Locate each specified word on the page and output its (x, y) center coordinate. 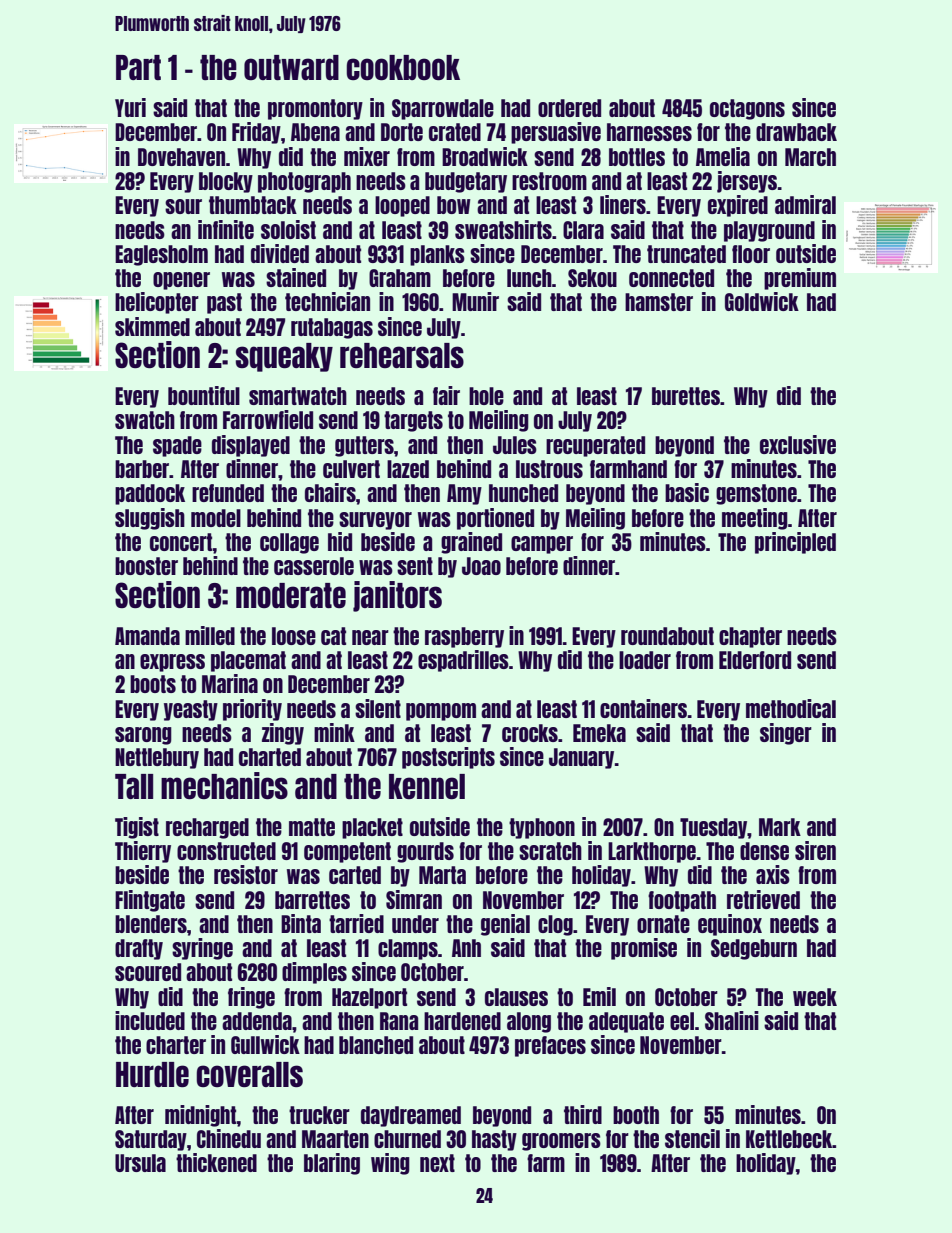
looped (402, 206)
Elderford (755, 660)
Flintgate (150, 901)
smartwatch (298, 396)
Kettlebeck (789, 1139)
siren (815, 850)
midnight (201, 1116)
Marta (442, 875)
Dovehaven (181, 157)
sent (415, 566)
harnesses (649, 132)
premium (800, 279)
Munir (475, 301)
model (216, 518)
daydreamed (411, 1116)
